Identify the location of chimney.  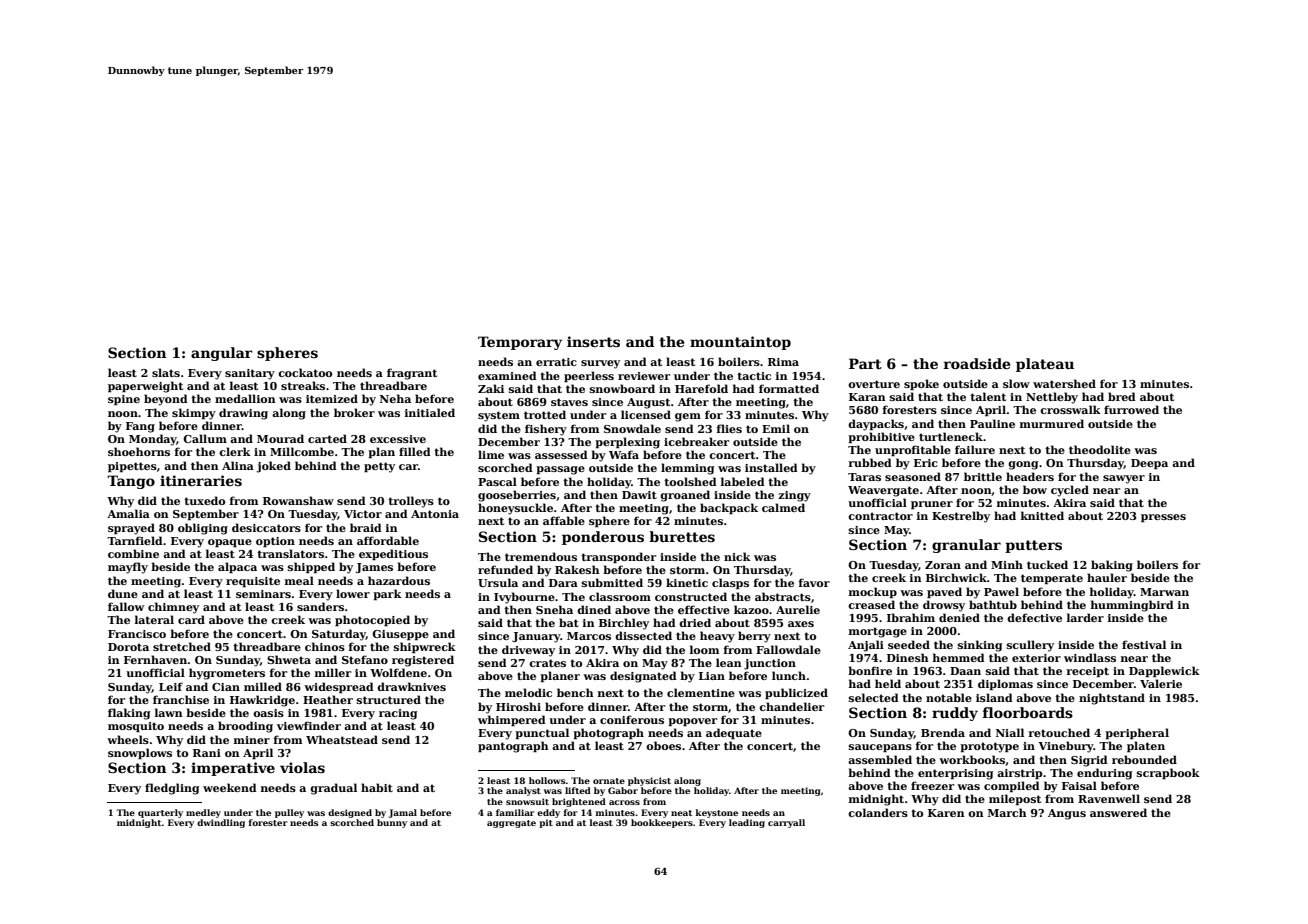
(173, 608).
